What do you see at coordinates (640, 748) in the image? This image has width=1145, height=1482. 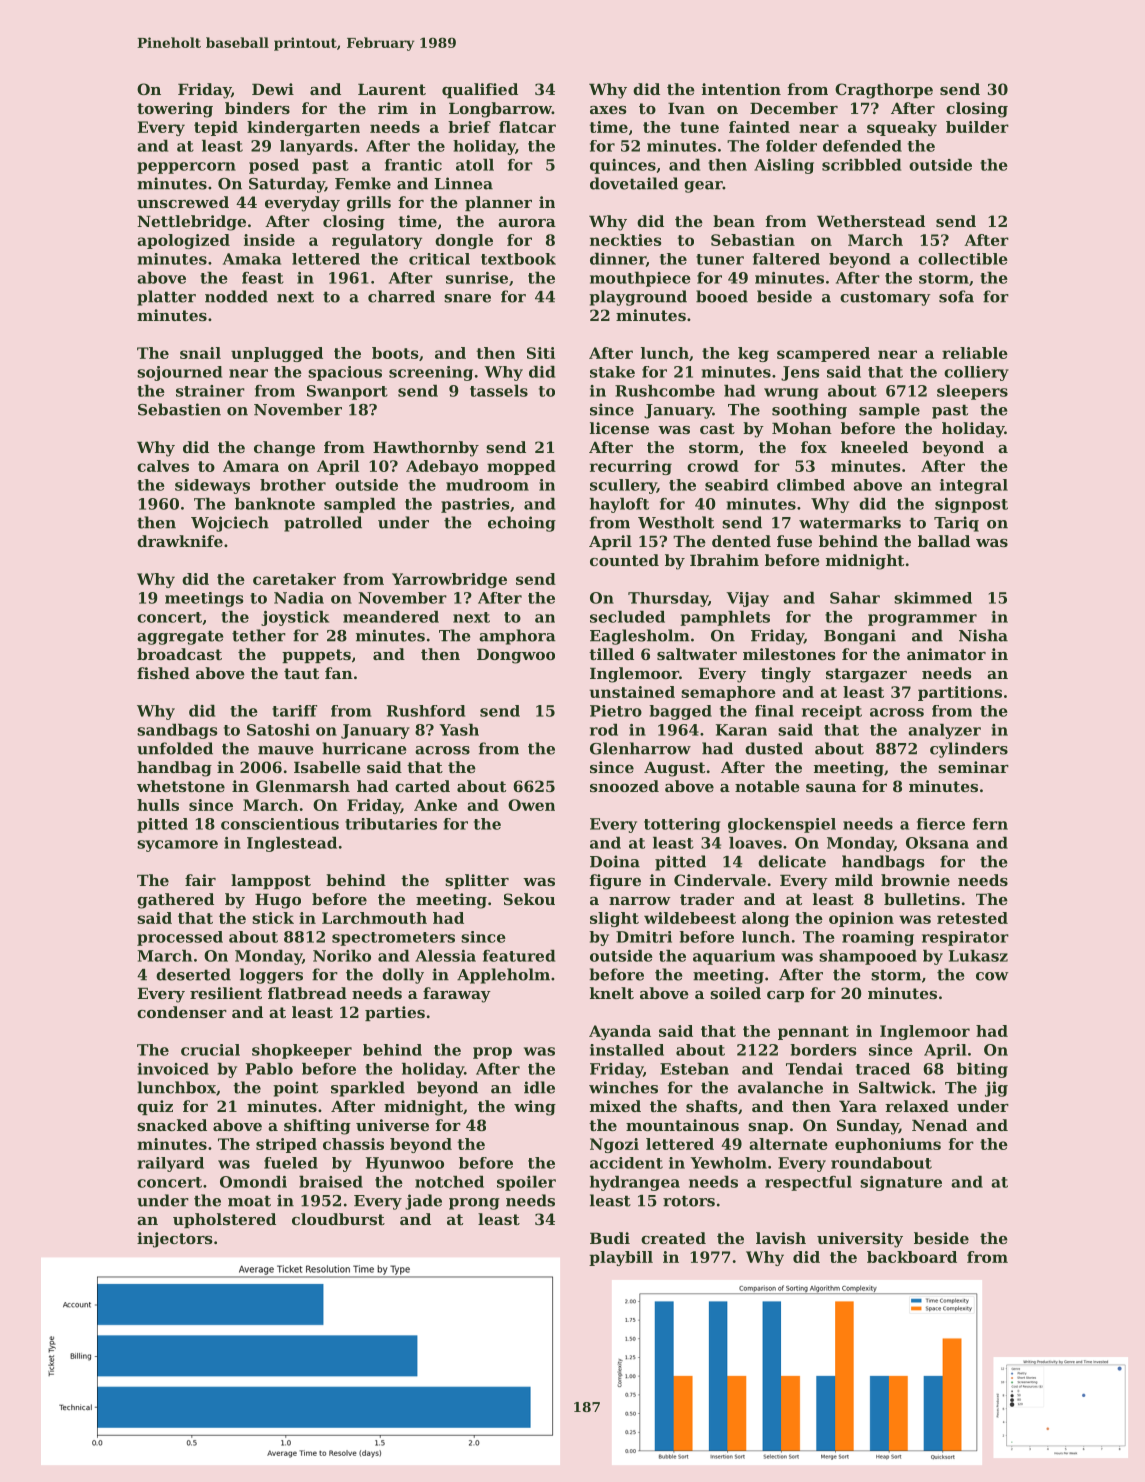 I see `Glenharrow` at bounding box center [640, 748].
